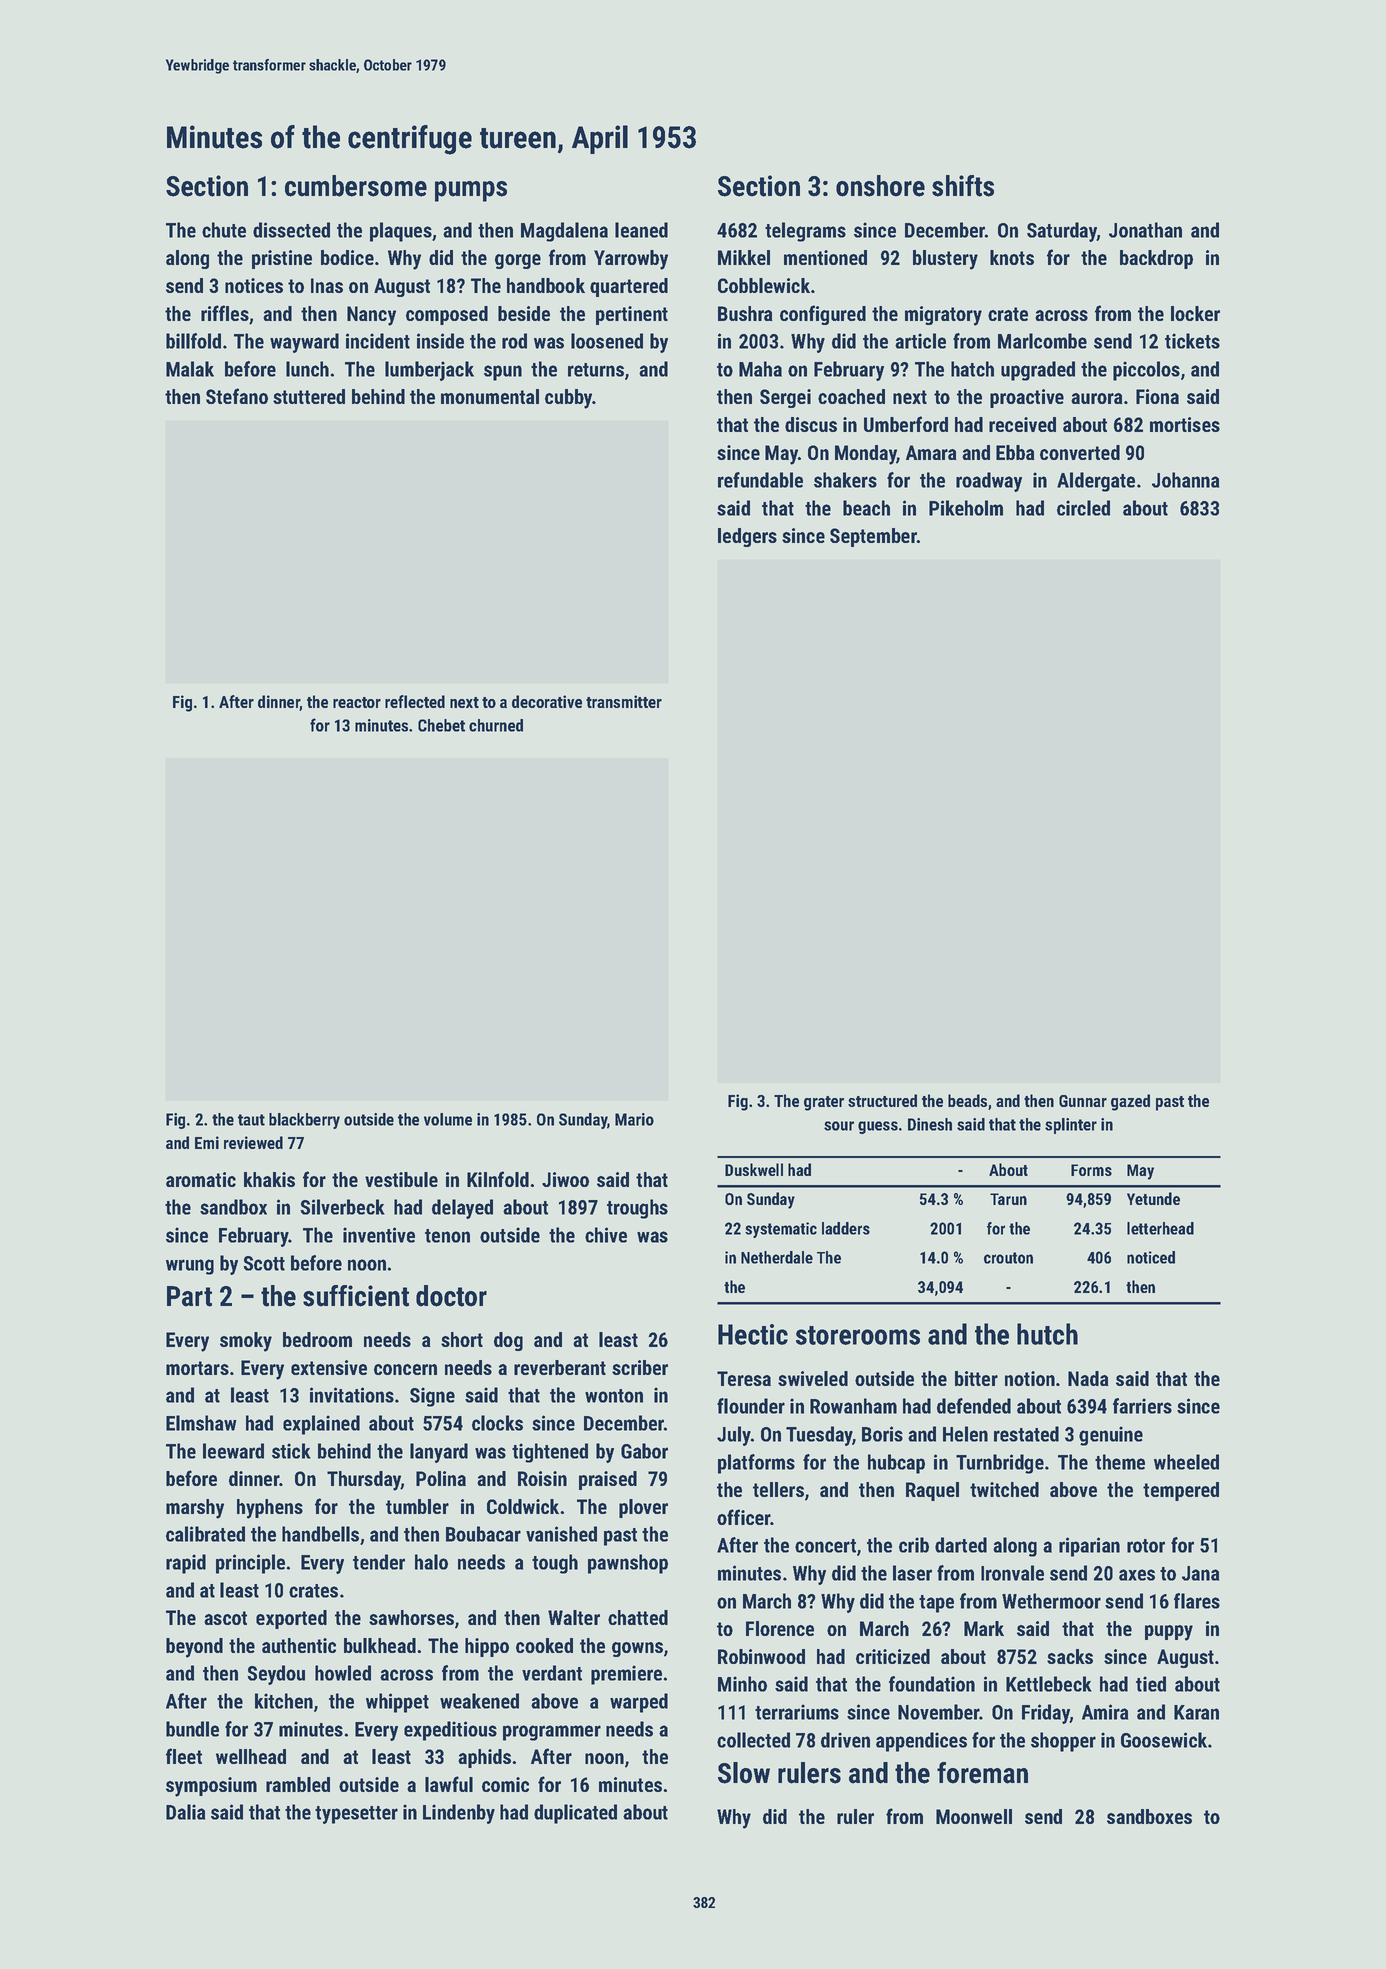 The width and height of the page is (1386, 1969). What do you see at coordinates (851, 396) in the page?
I see `coached` at bounding box center [851, 396].
